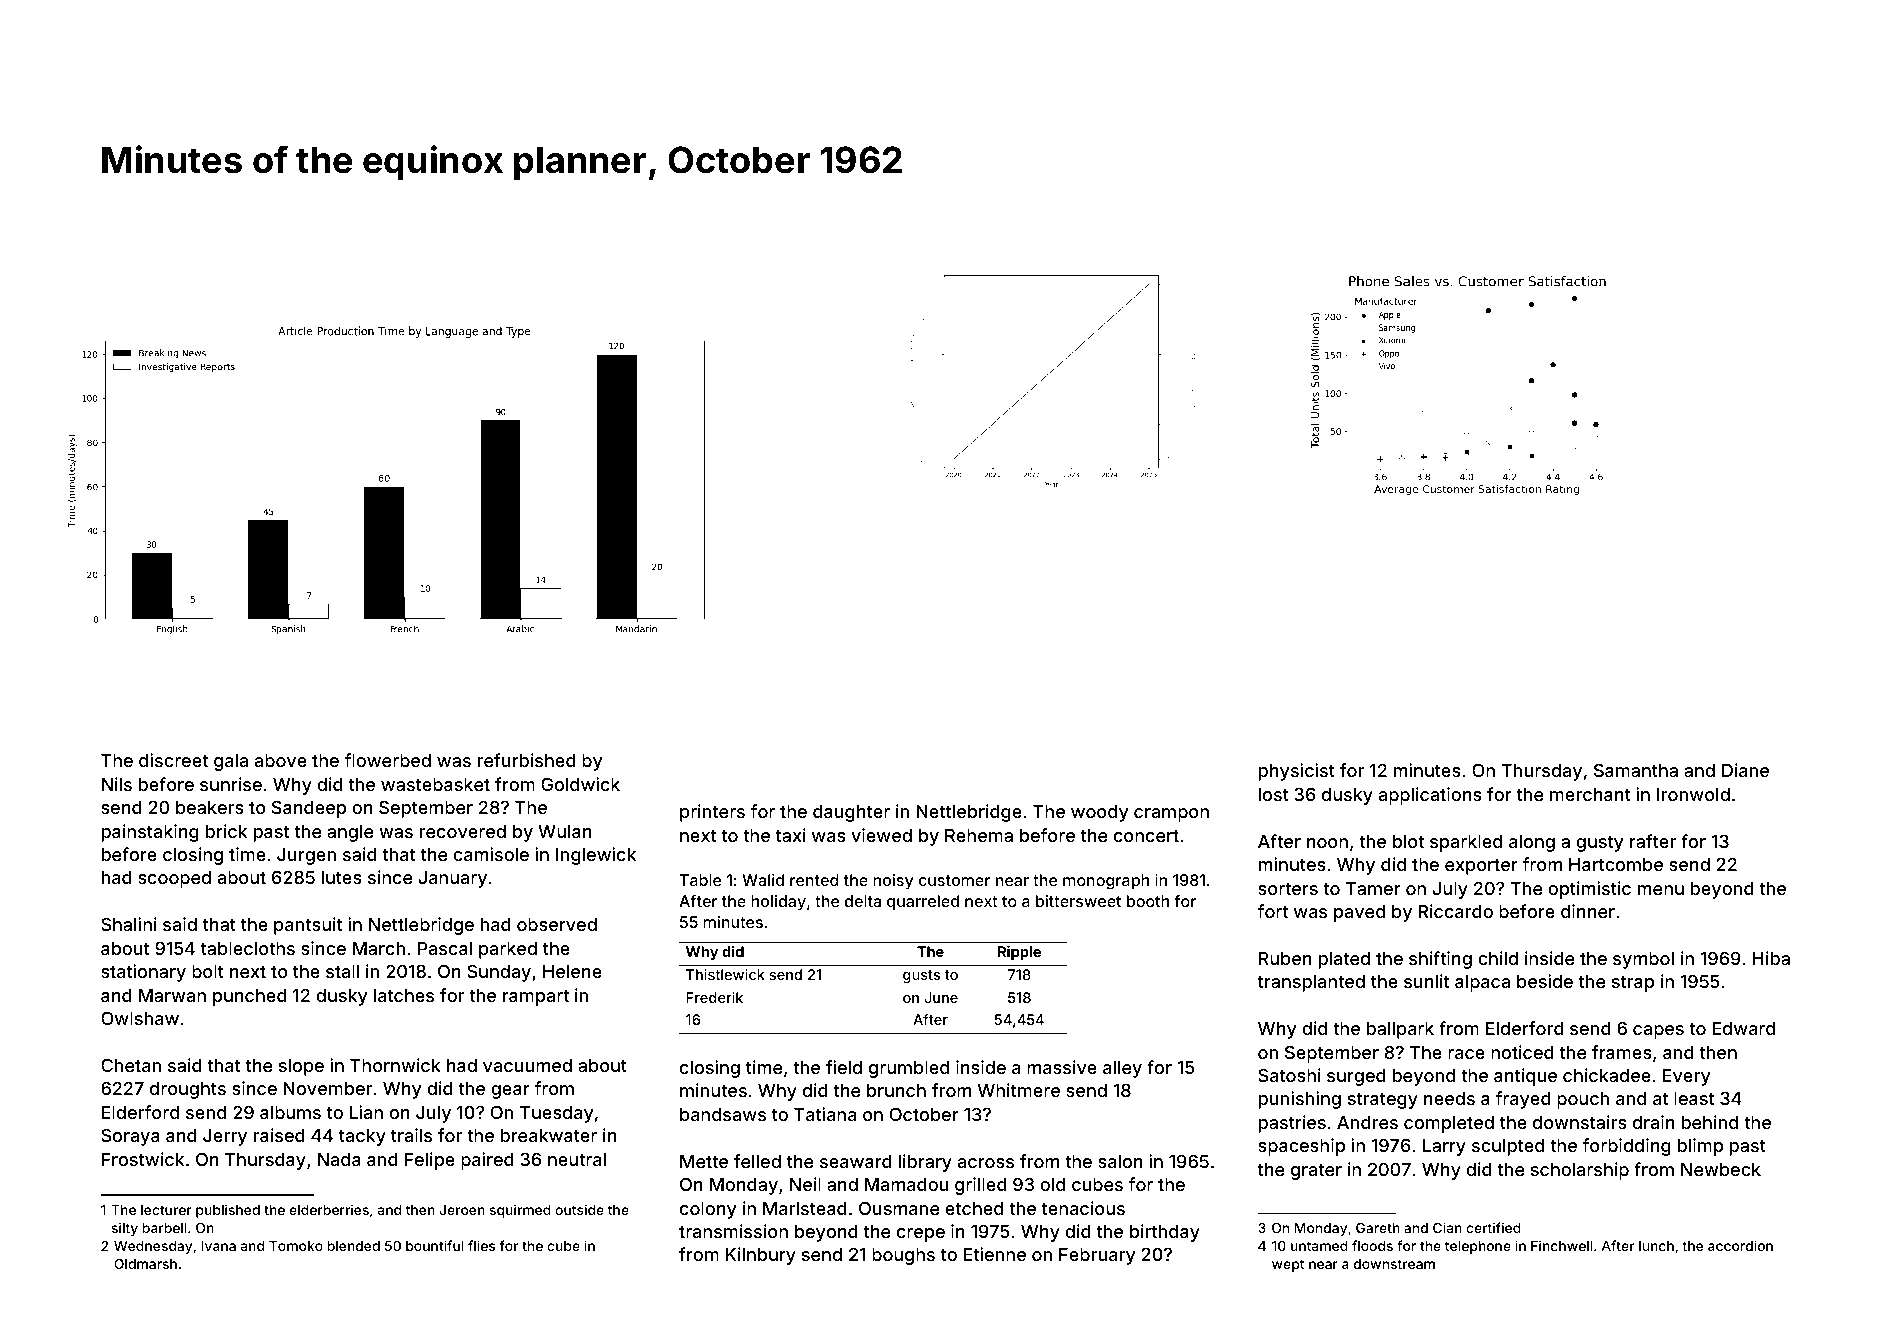 The width and height of the screenshot is (1897, 1341). Describe the element at coordinates (143, 973) in the screenshot. I see `stationary` at that location.
